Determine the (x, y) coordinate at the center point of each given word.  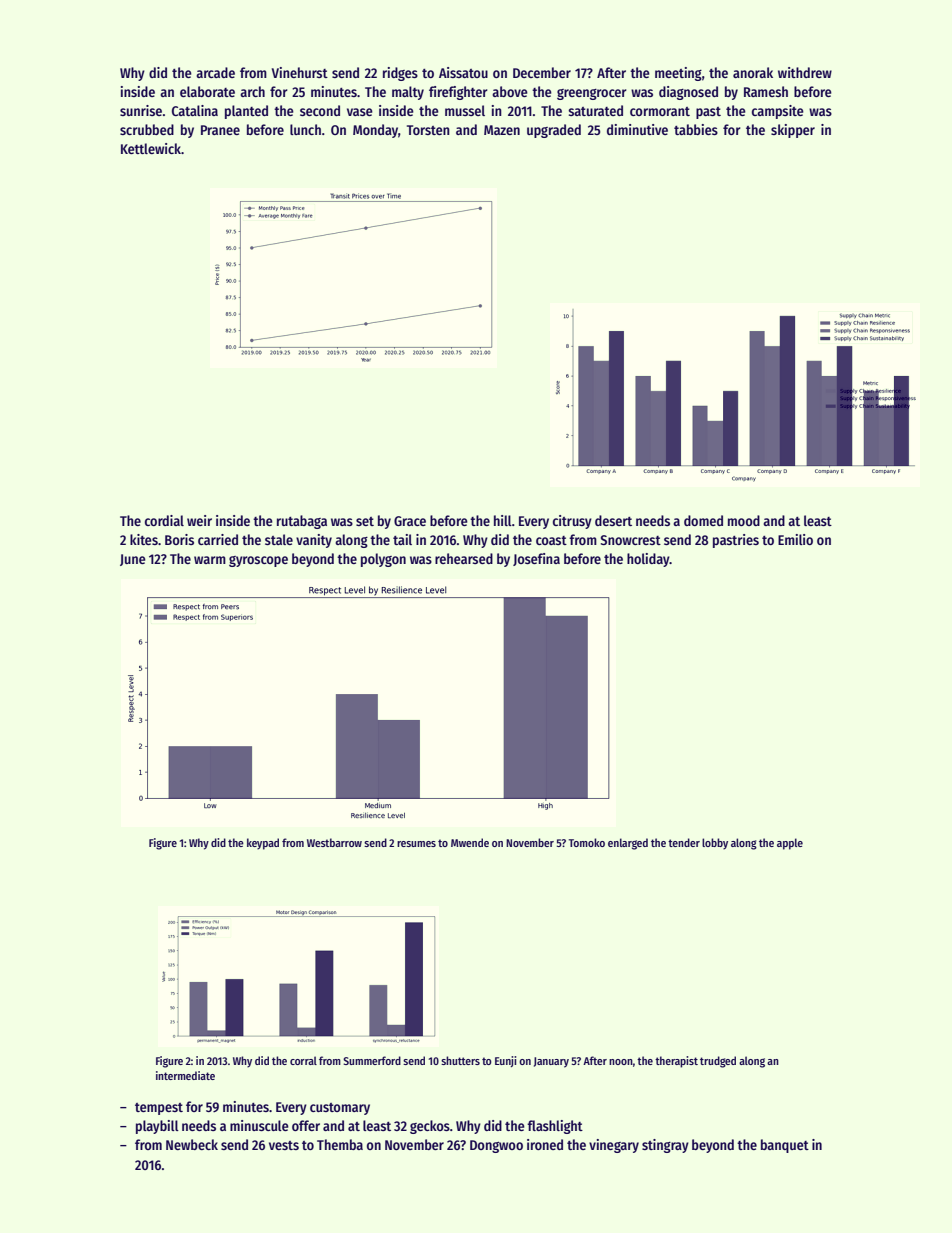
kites (144, 539)
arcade (215, 72)
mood (744, 520)
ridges (400, 74)
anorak (753, 72)
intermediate (185, 1075)
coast (551, 540)
